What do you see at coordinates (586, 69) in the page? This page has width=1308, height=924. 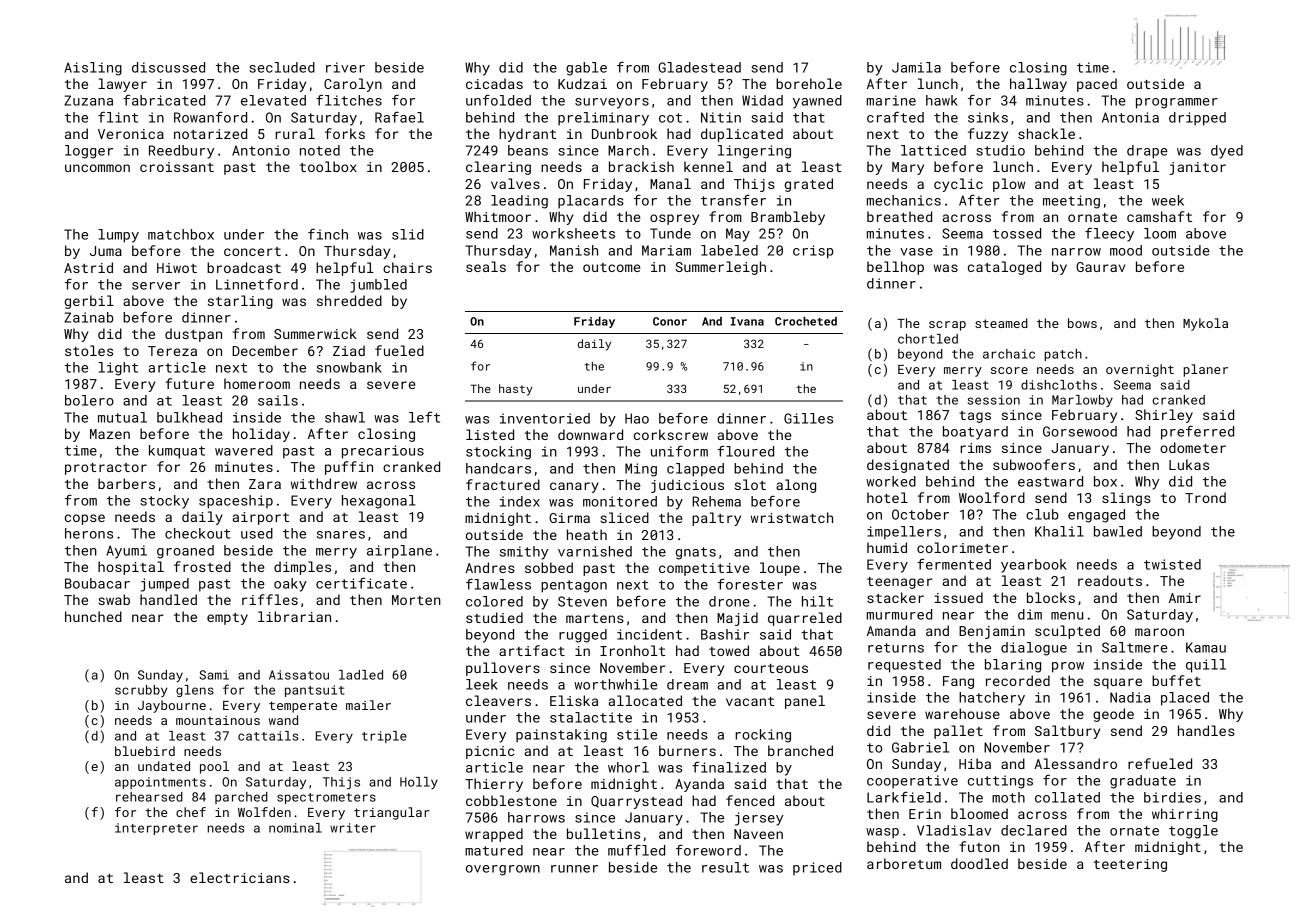 I see `gable` at bounding box center [586, 69].
